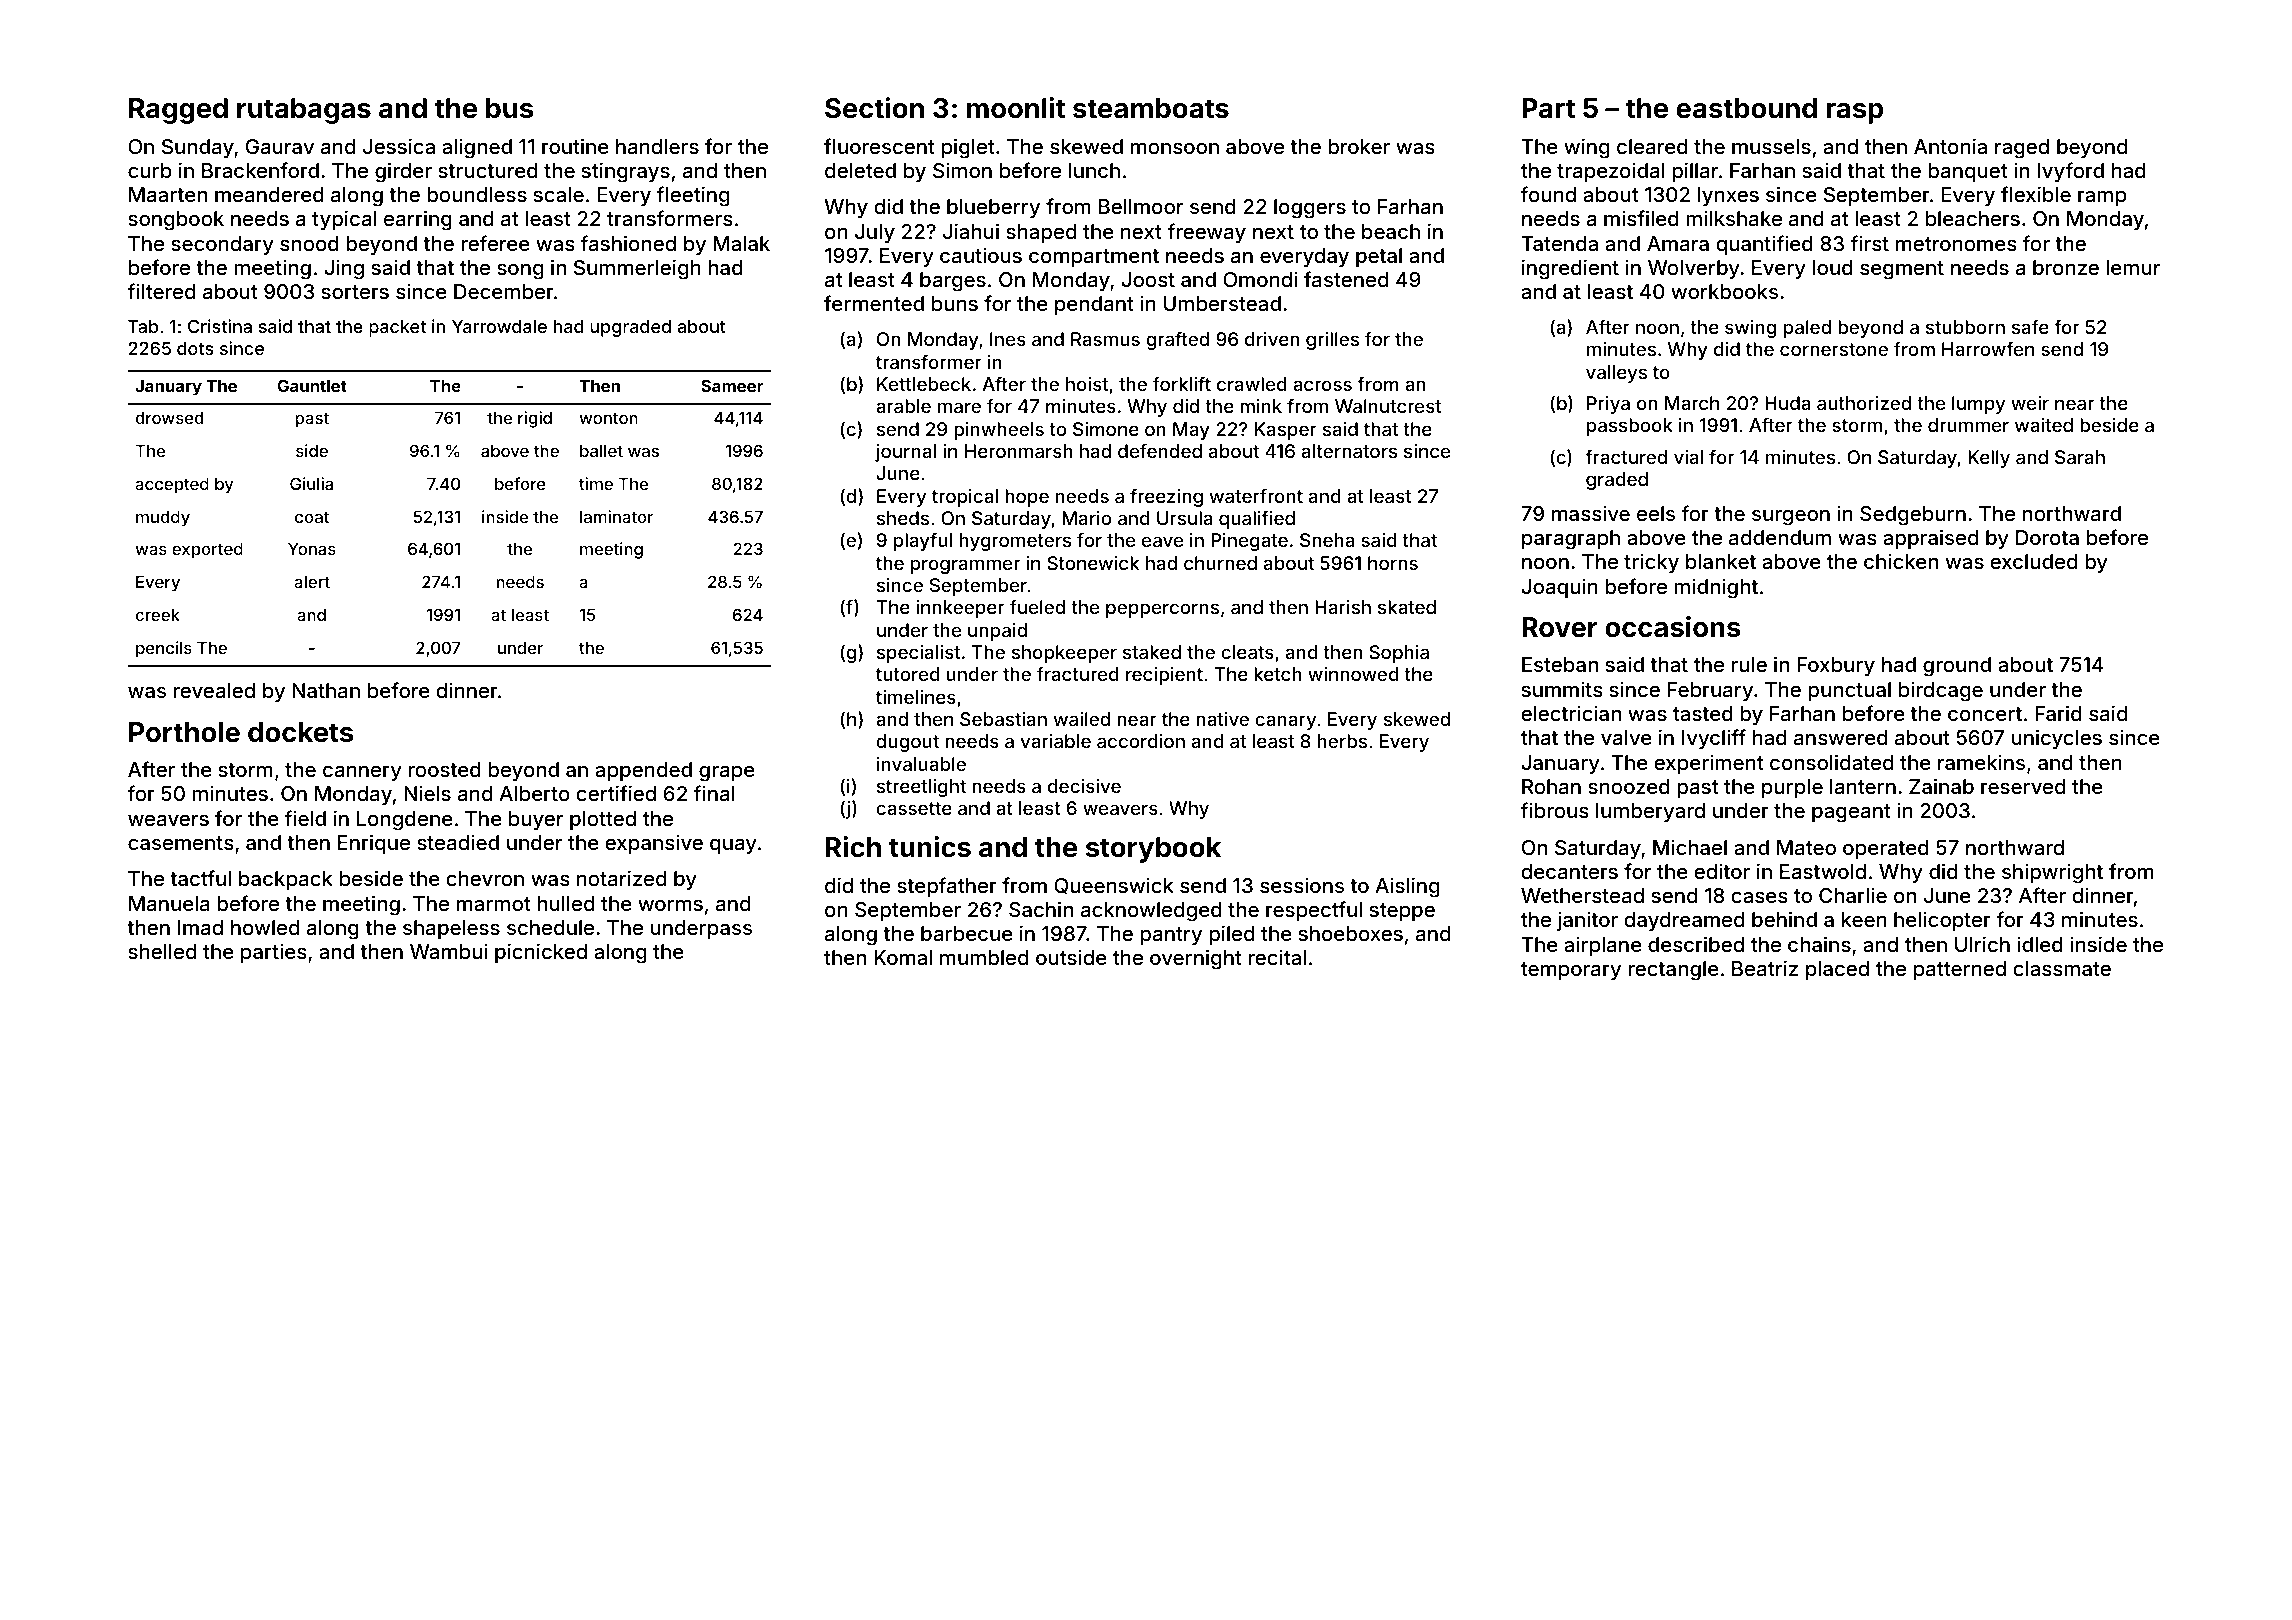 The image size is (2292, 1620). I want to click on Wambui, so click(449, 951).
